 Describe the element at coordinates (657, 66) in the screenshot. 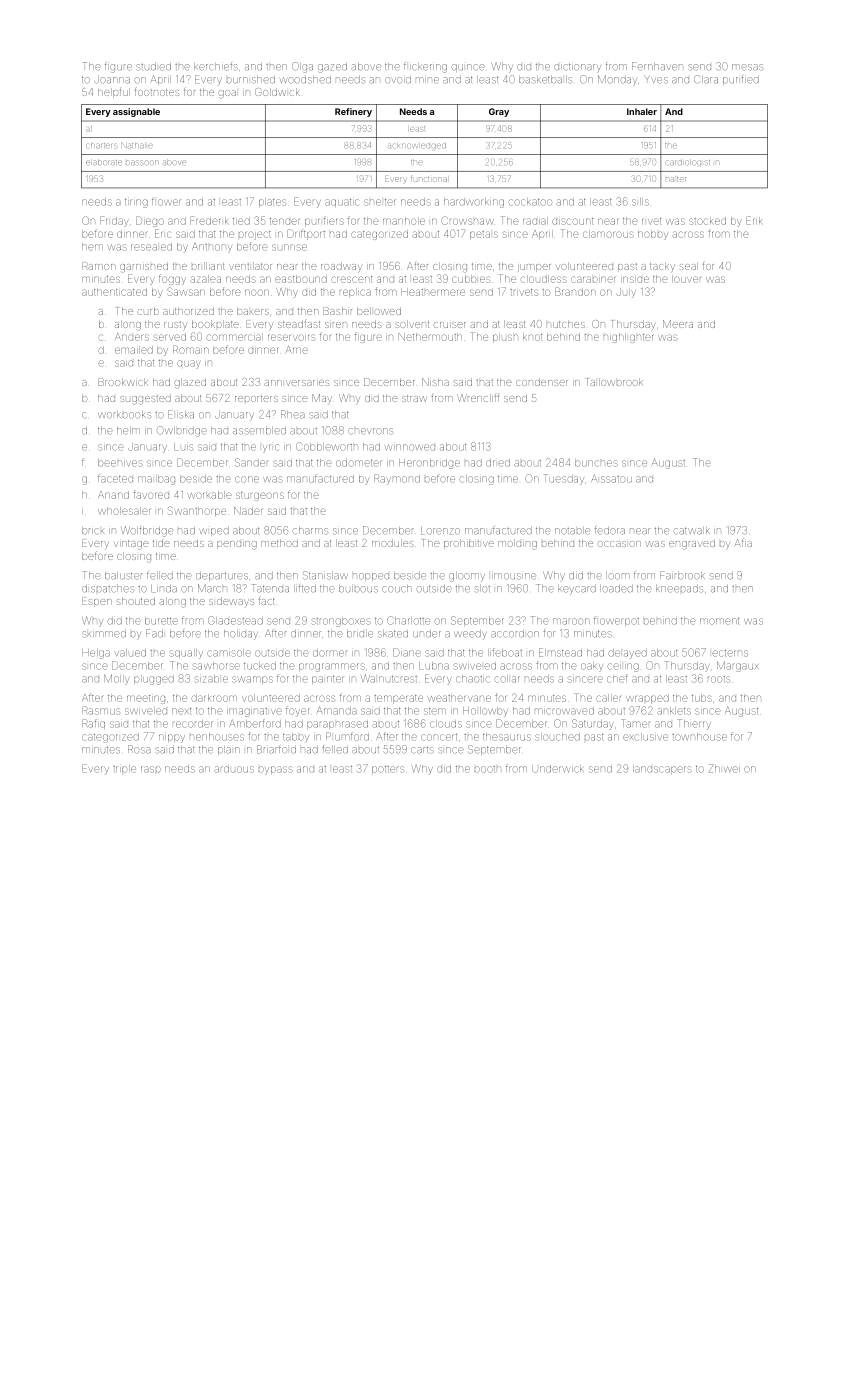

I see `Fernhaven` at that location.
